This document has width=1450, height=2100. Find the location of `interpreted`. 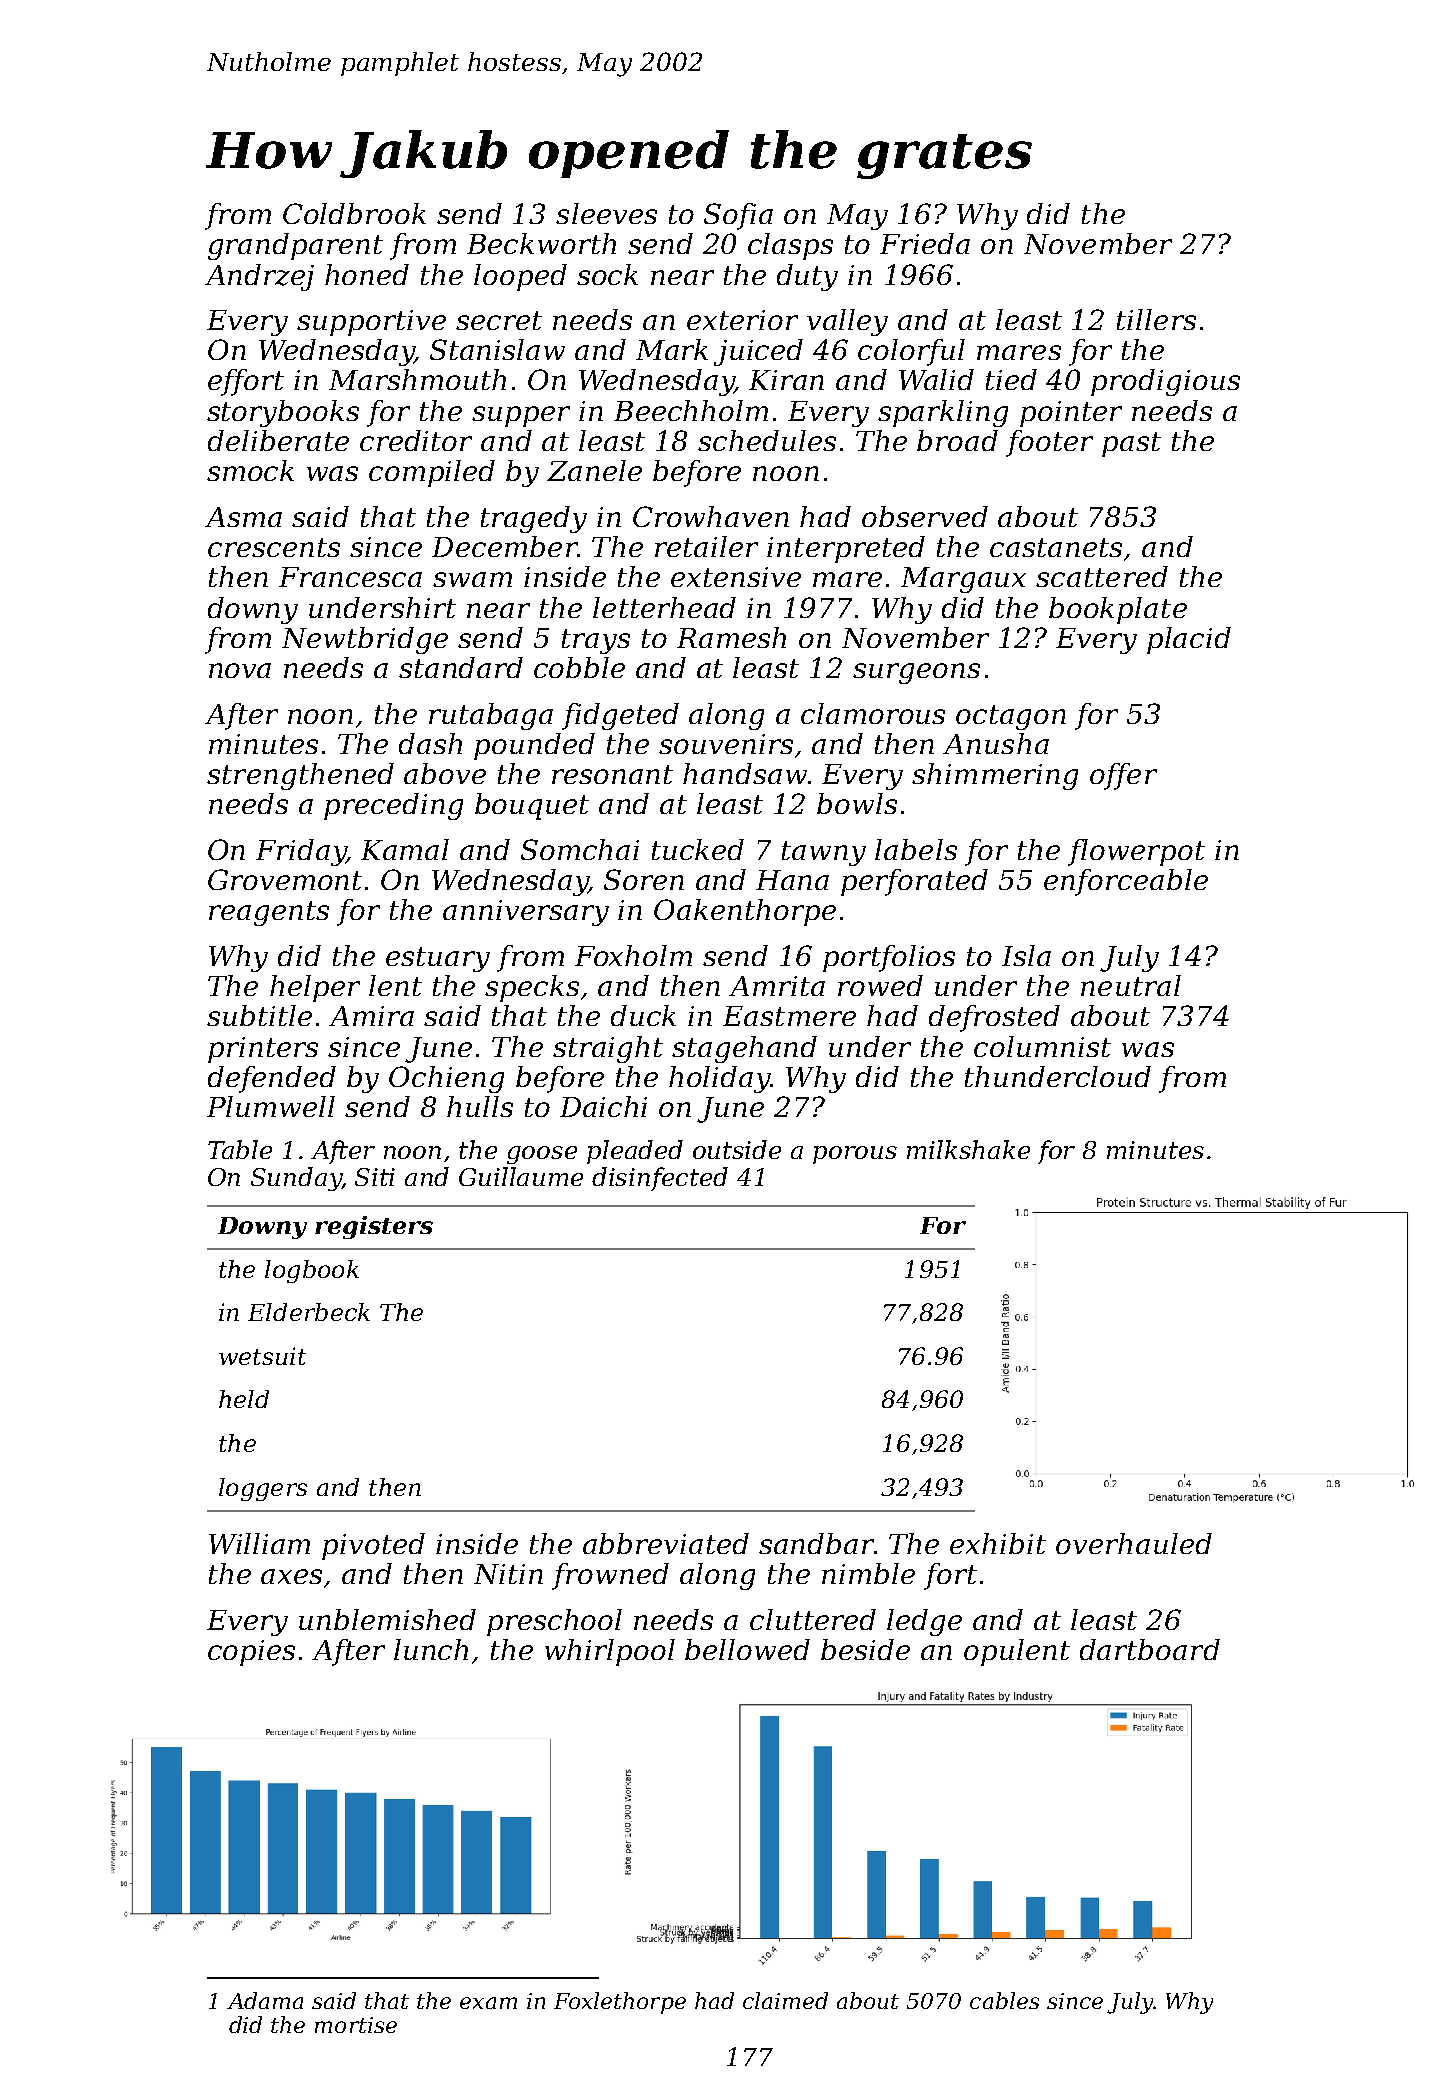

interpreted is located at coordinates (846, 549).
